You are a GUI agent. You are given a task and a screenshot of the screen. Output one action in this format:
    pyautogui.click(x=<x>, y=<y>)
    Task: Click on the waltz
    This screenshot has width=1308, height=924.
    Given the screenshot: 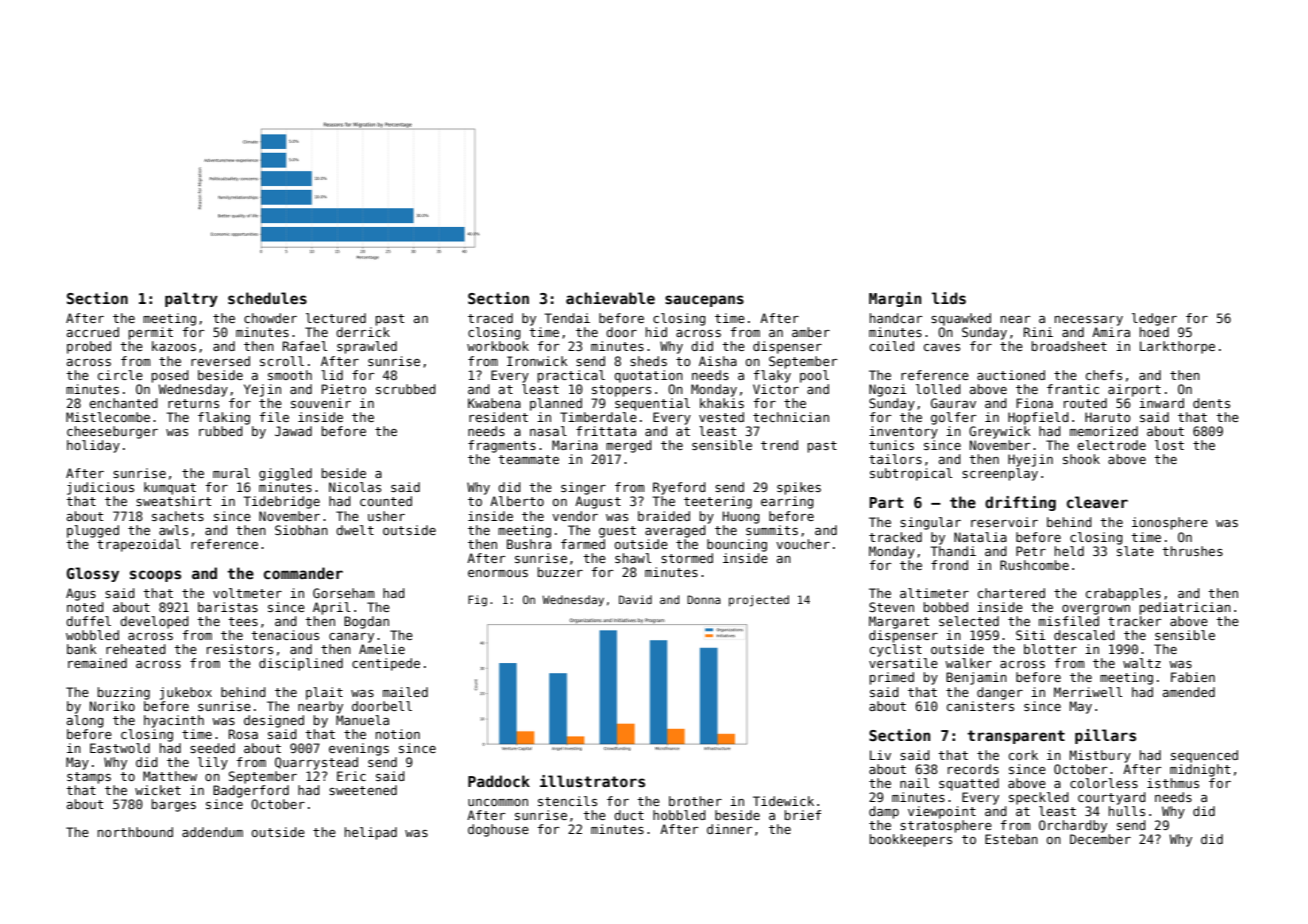 What is the action you would take?
    pyautogui.click(x=1142, y=663)
